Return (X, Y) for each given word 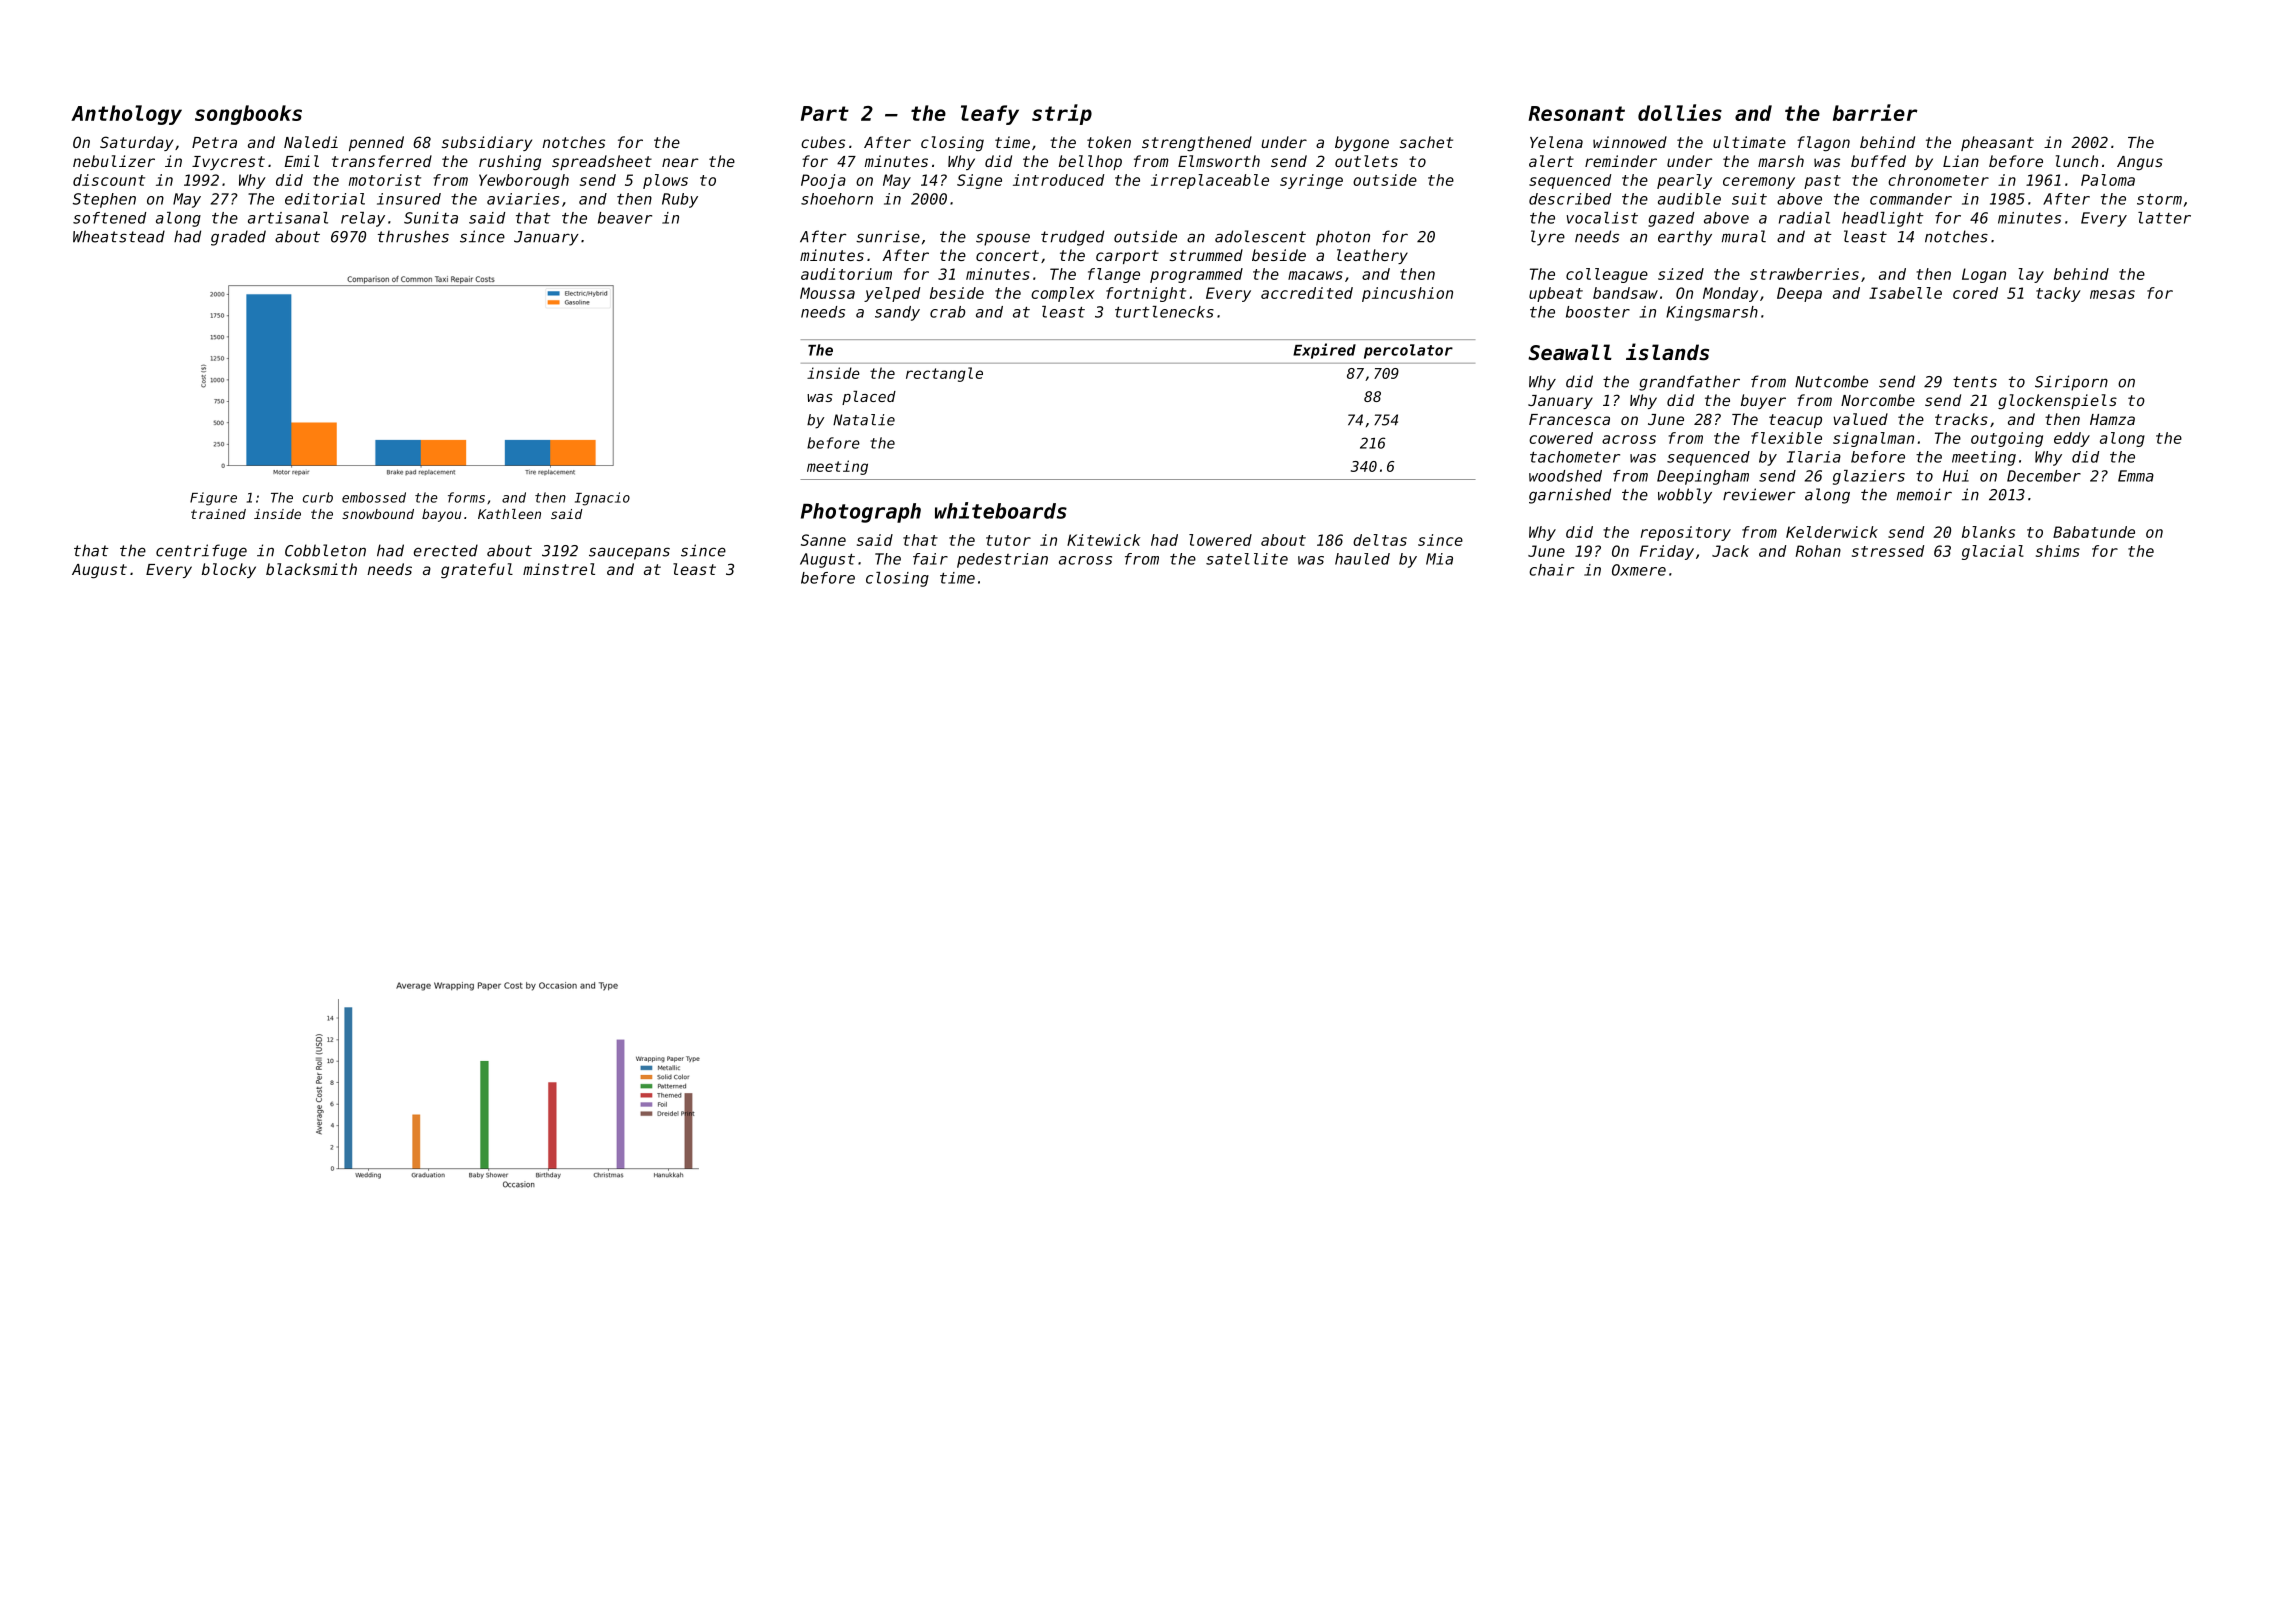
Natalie (864, 420)
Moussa (827, 293)
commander (1911, 199)
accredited (1307, 293)
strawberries (1804, 274)
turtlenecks (1164, 312)
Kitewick (1103, 540)
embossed (374, 497)
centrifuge (201, 552)
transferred (382, 161)
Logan (1984, 275)
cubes (823, 142)
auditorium (846, 274)
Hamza (2112, 419)
